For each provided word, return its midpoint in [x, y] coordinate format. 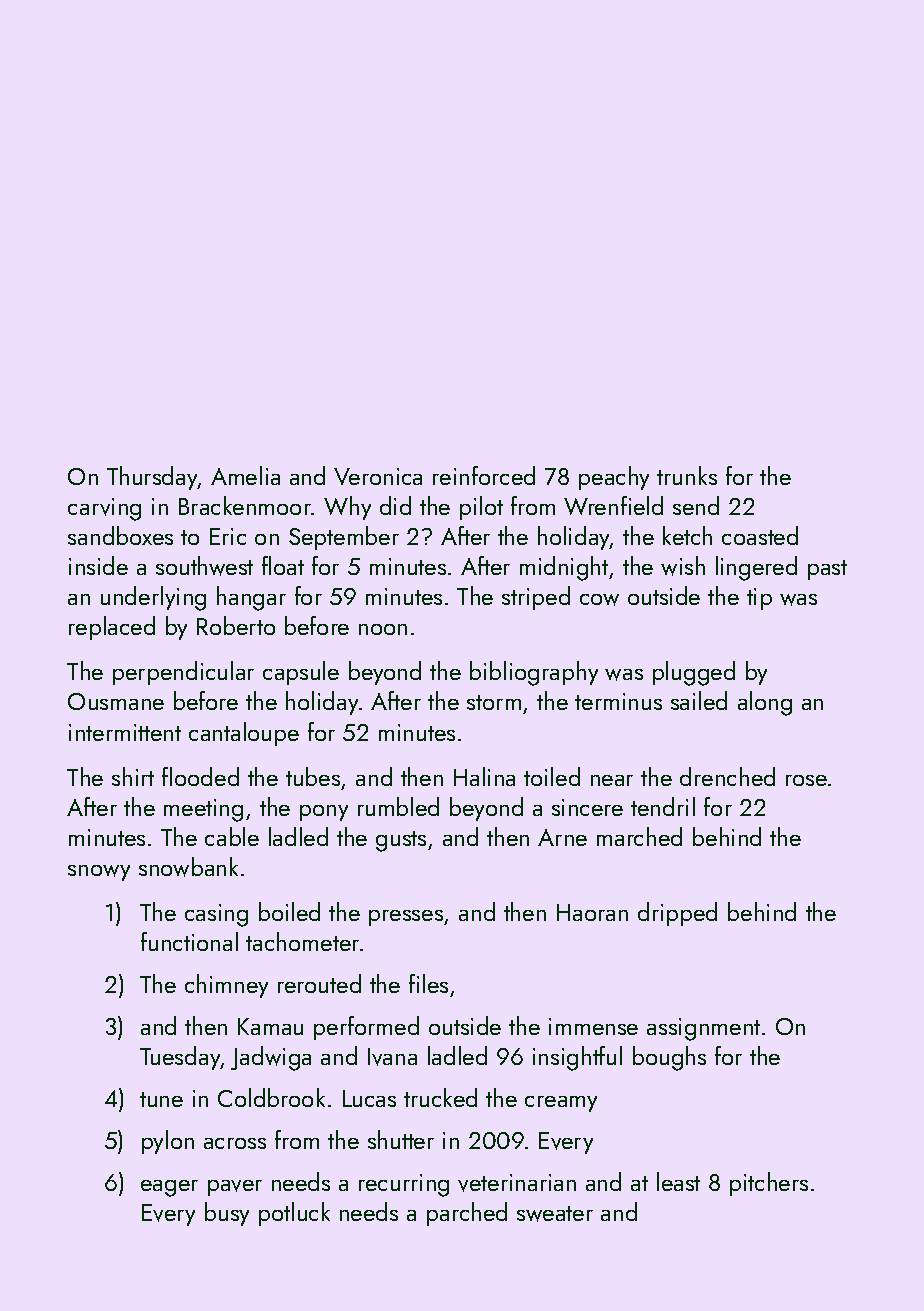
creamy [561, 1104]
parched [467, 1214]
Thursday [152, 478]
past [827, 570]
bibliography [534, 673]
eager [169, 1188]
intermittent [125, 732]
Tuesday [180, 1058]
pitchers [769, 1184]
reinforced [484, 475]
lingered [756, 568]
